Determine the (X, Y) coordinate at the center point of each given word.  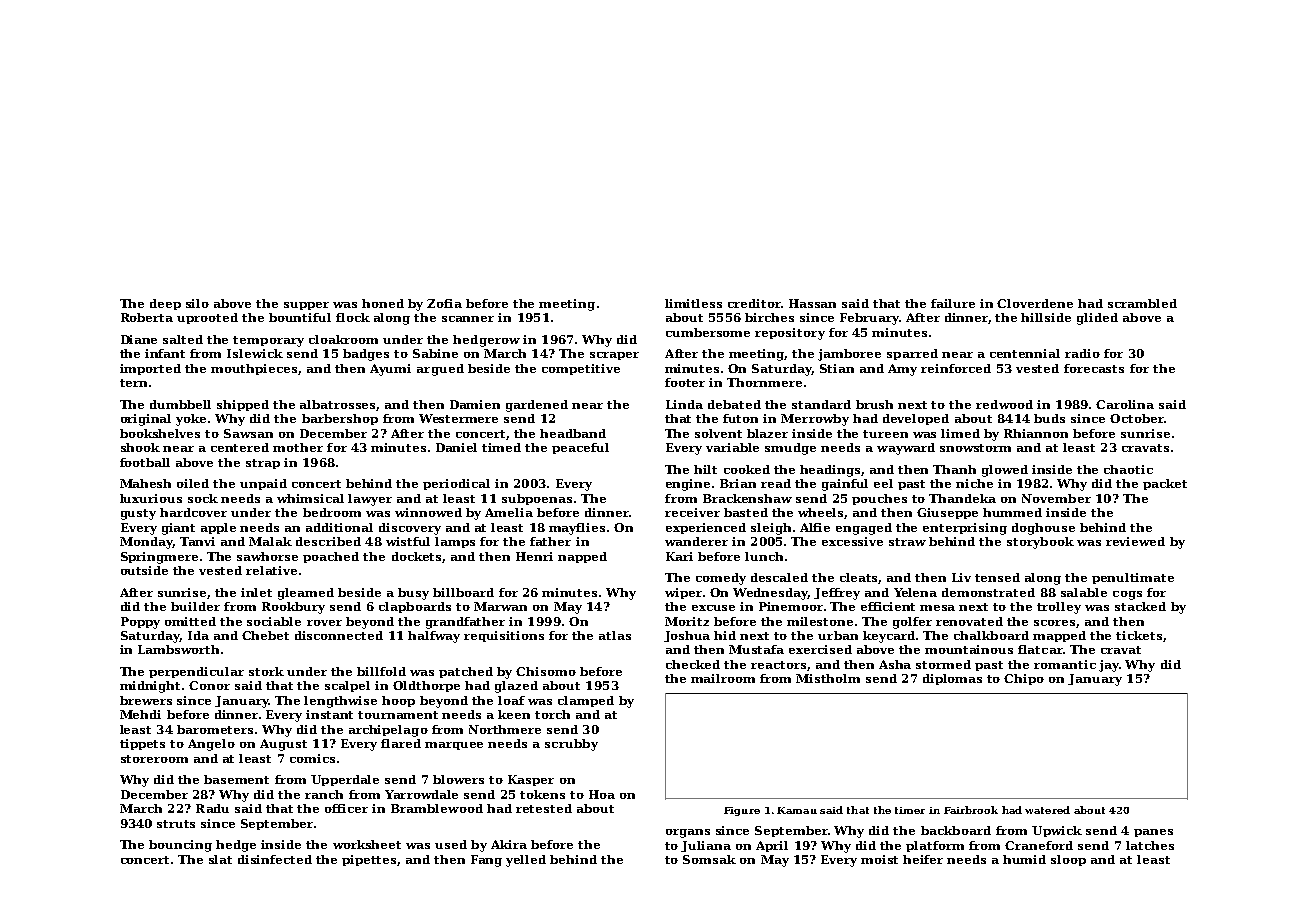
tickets (1139, 635)
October (1137, 418)
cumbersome (708, 332)
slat (220, 859)
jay (1109, 666)
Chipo (1024, 679)
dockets (417, 557)
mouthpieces (254, 369)
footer (685, 382)
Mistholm (828, 678)
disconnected (339, 635)
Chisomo (546, 671)
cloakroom (343, 339)
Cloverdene (1035, 303)
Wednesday (770, 594)
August (283, 745)
